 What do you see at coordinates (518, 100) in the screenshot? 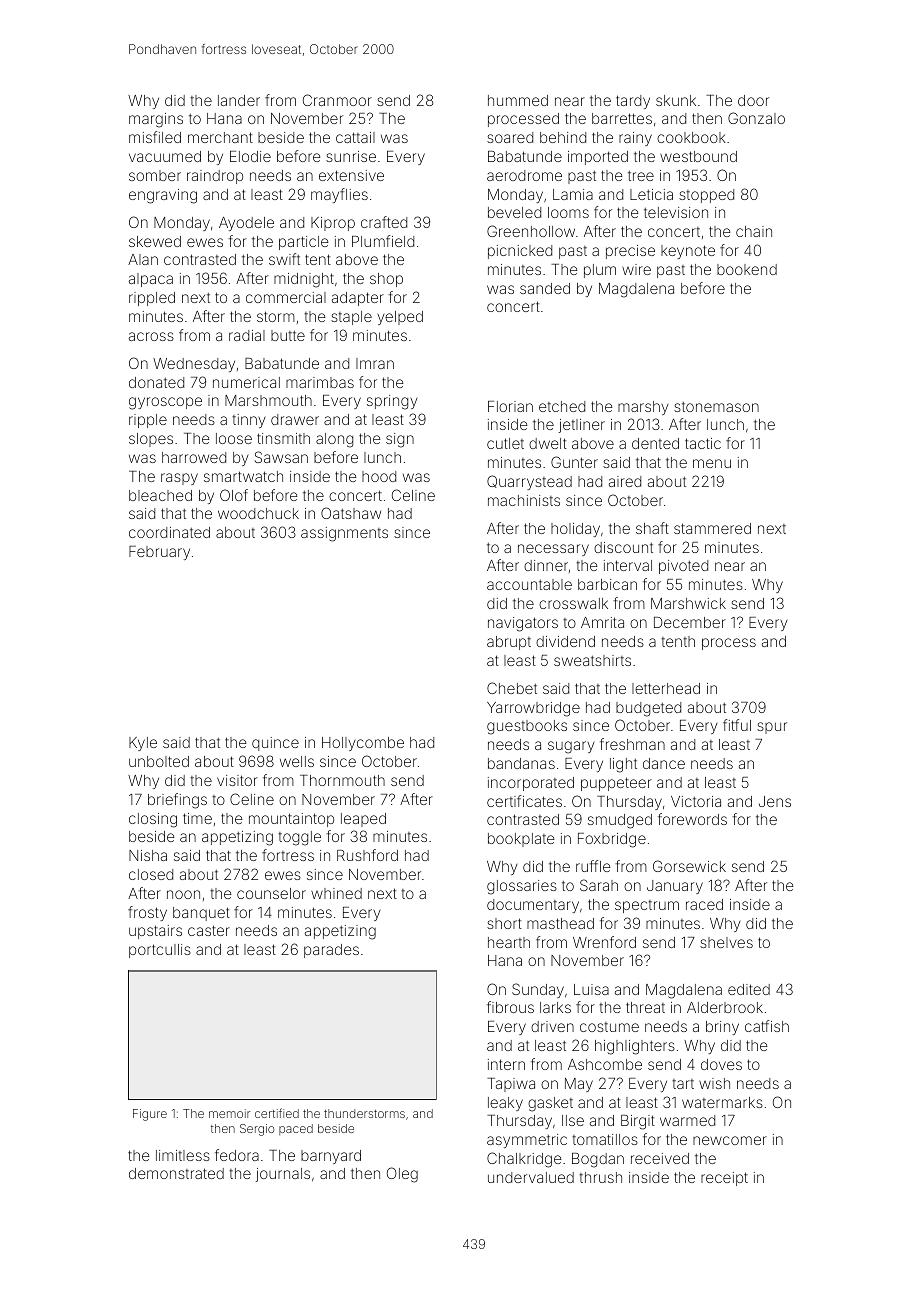
I see `hummed` at bounding box center [518, 100].
